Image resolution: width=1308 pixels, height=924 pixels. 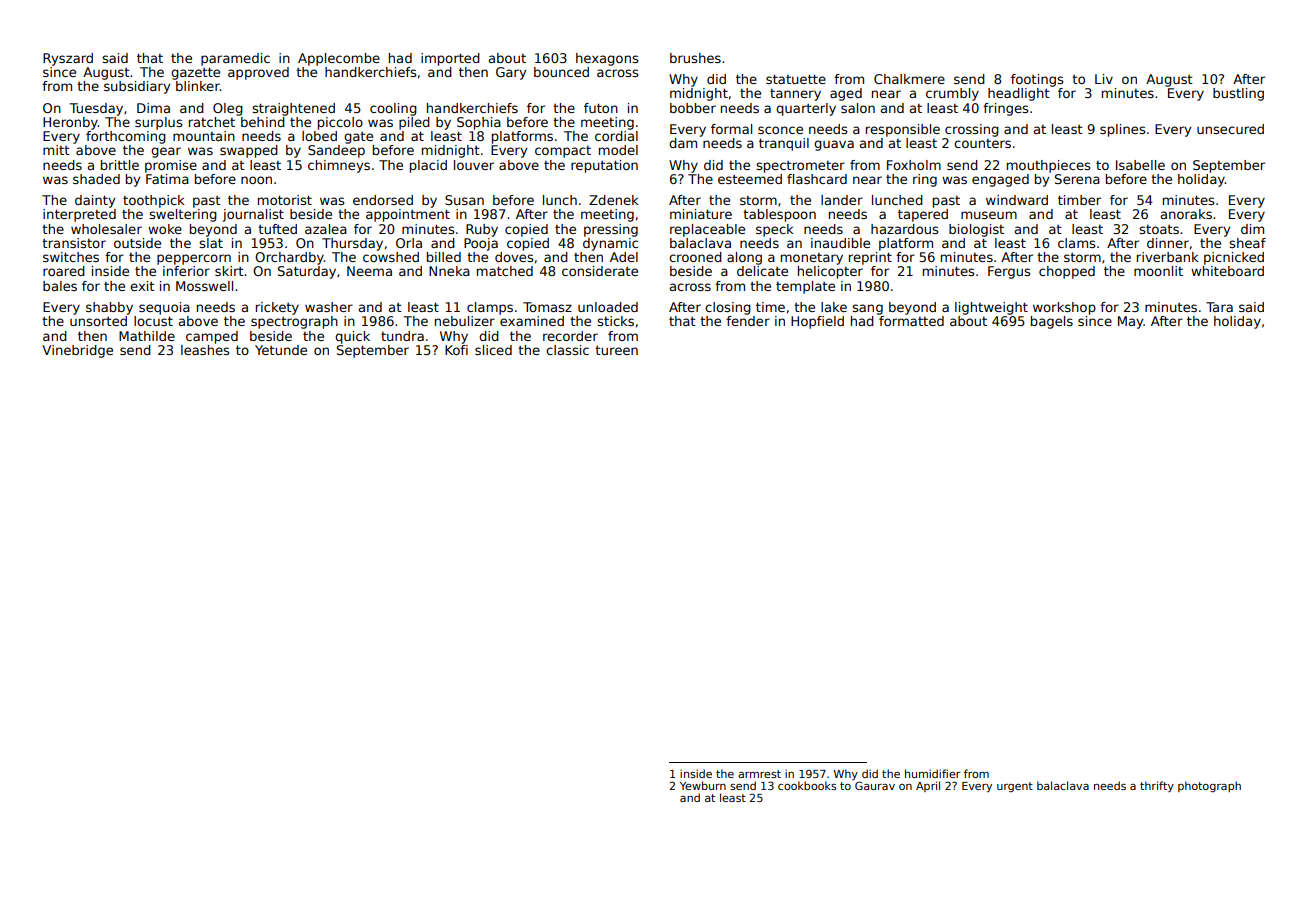 What do you see at coordinates (607, 59) in the screenshot?
I see `hexagons` at bounding box center [607, 59].
